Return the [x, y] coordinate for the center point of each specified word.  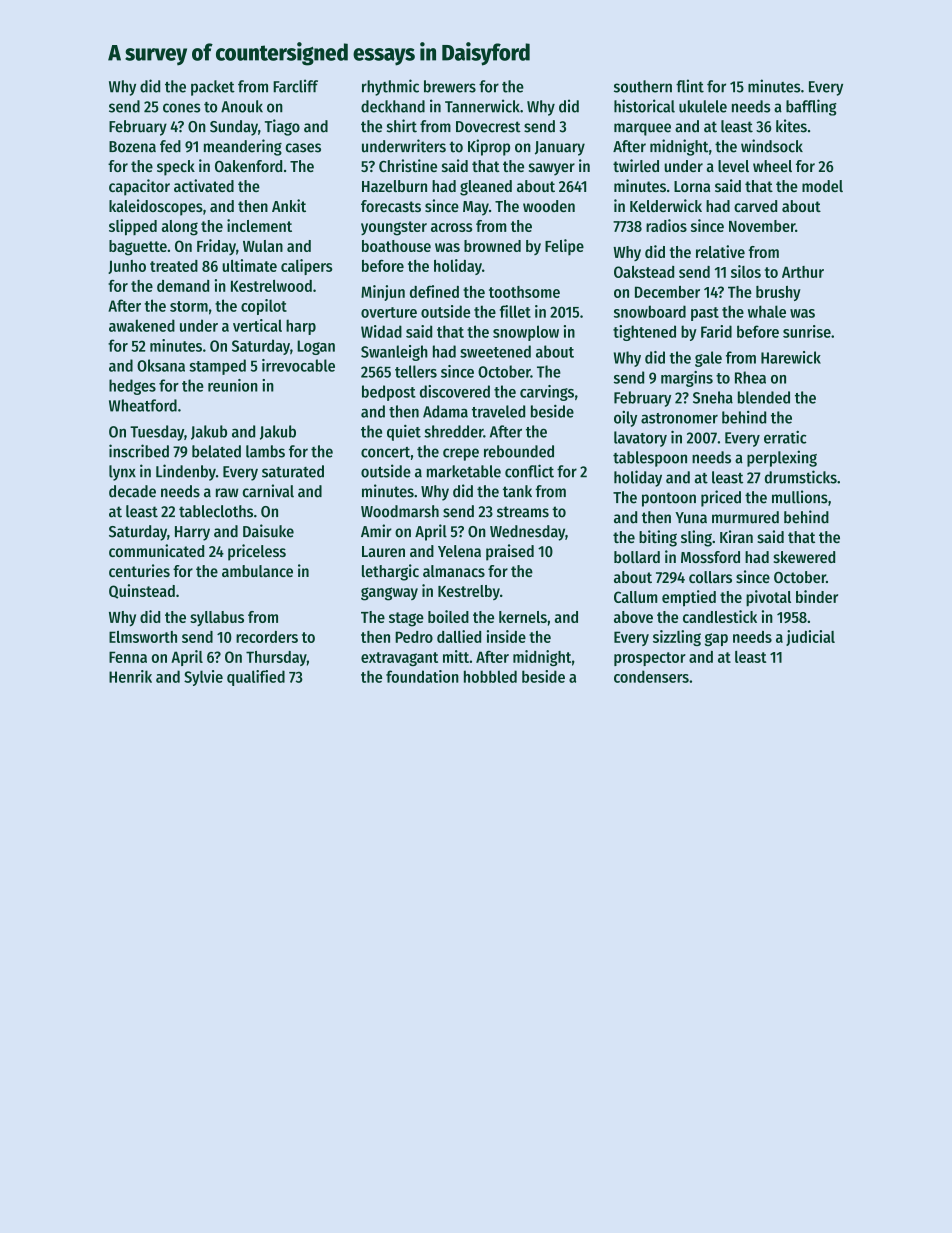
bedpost [389, 393]
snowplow [526, 333]
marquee [642, 129]
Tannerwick [482, 106]
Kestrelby [469, 592]
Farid [716, 331]
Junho [127, 267]
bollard [637, 557]
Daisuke [268, 531]
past [705, 314]
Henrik [130, 676]
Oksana [161, 365]
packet [213, 88]
